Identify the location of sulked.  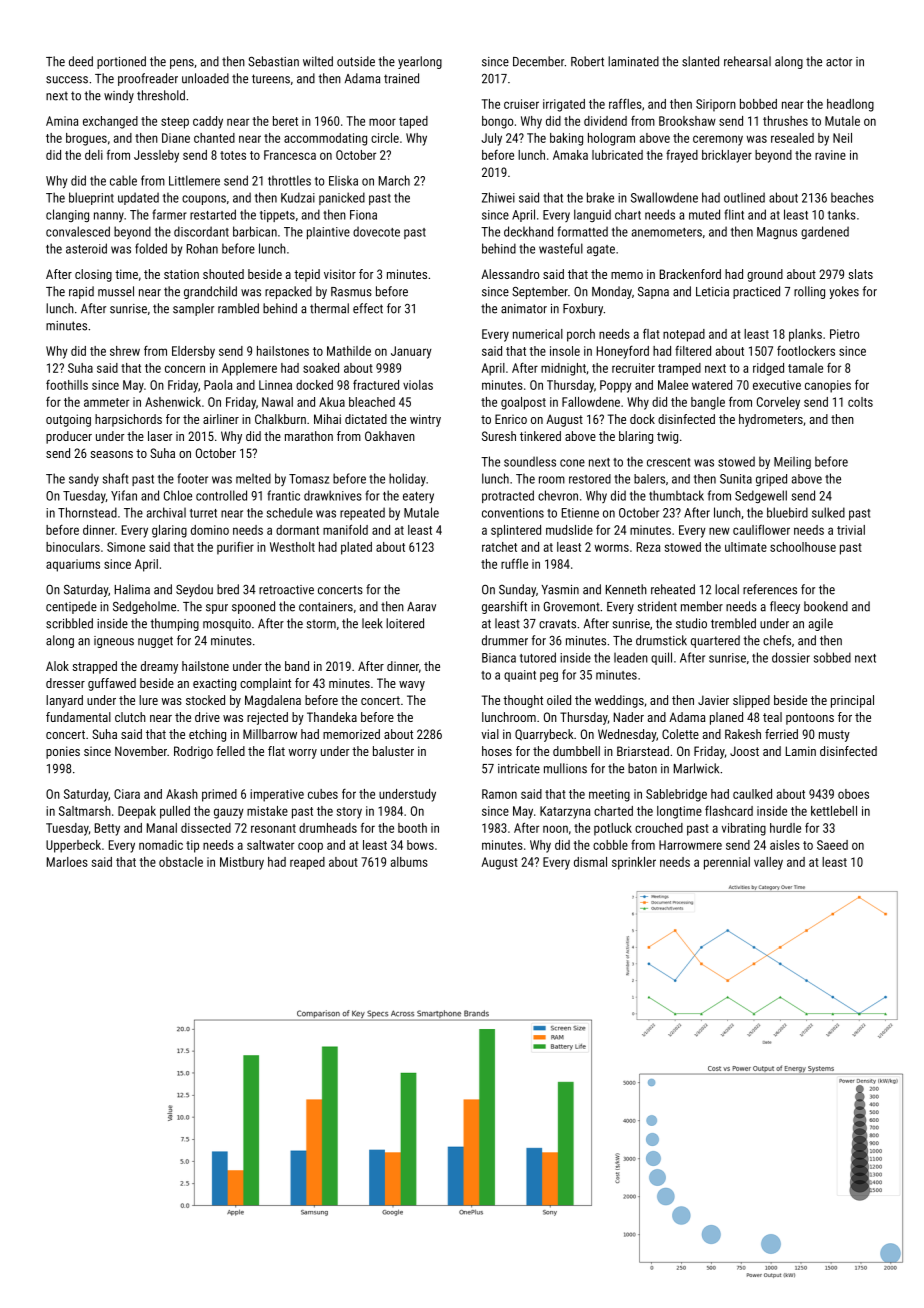
(828, 512).
